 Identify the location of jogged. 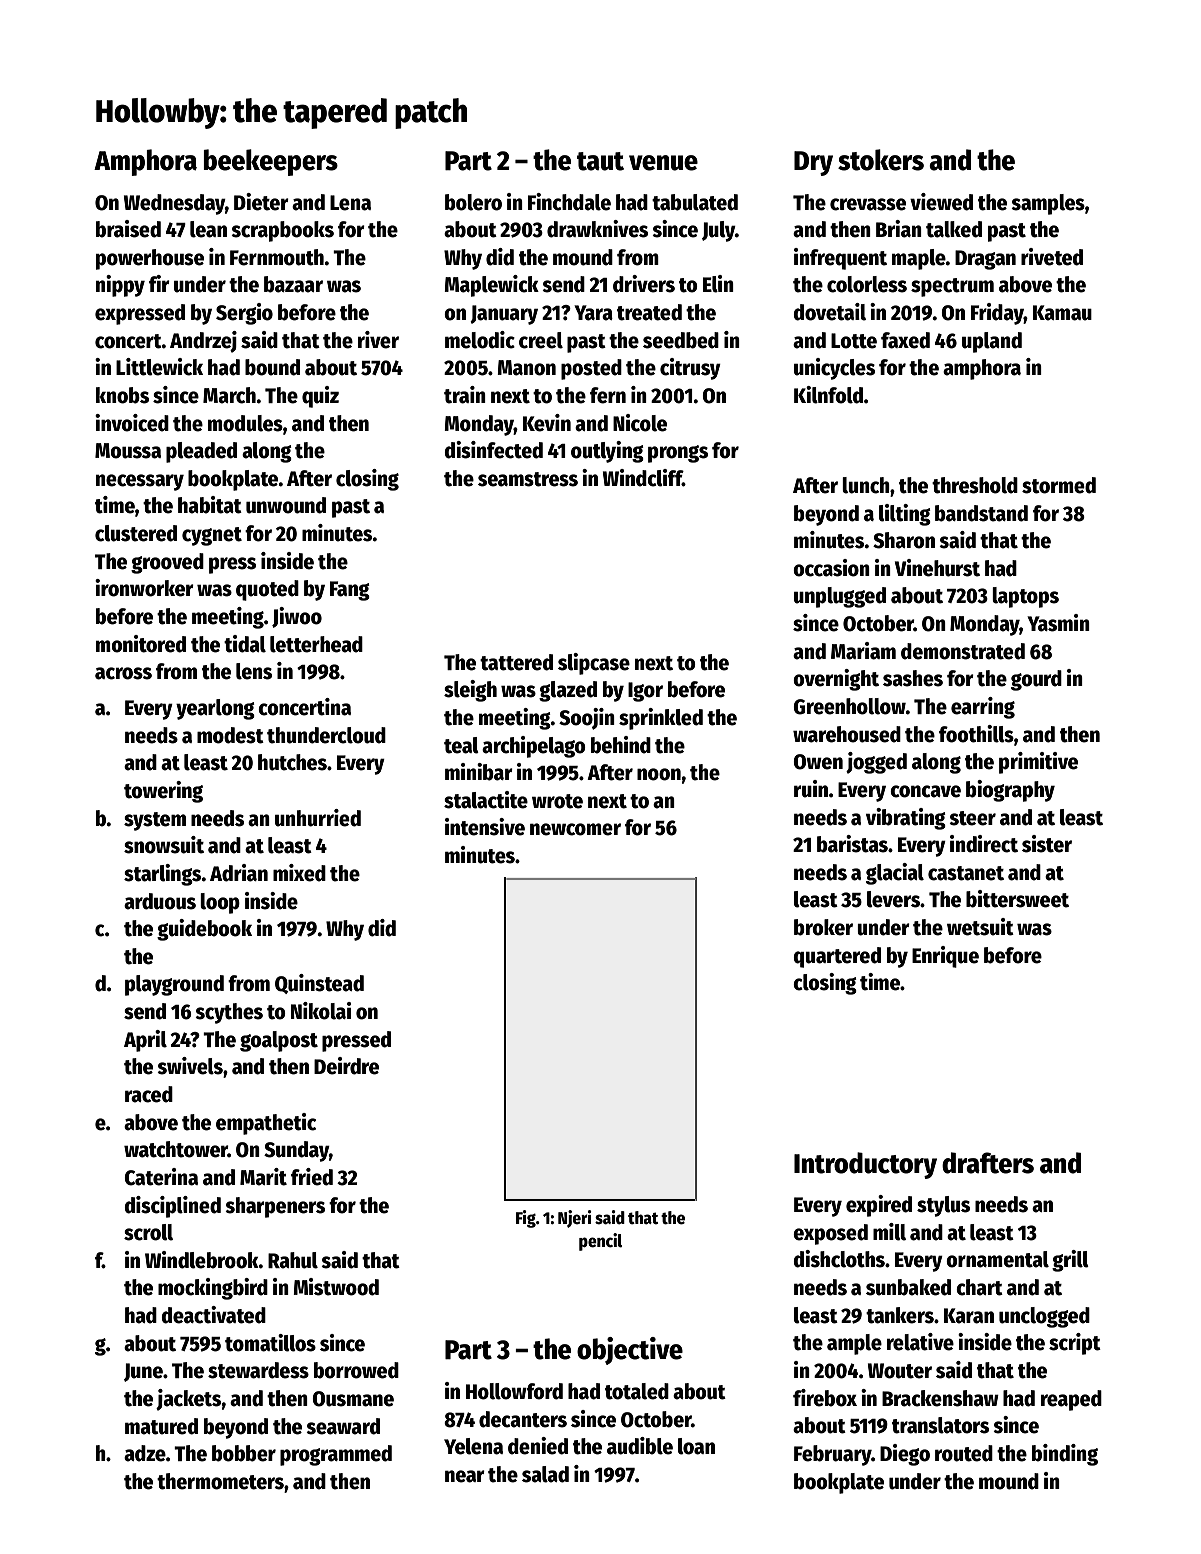
(876, 763).
